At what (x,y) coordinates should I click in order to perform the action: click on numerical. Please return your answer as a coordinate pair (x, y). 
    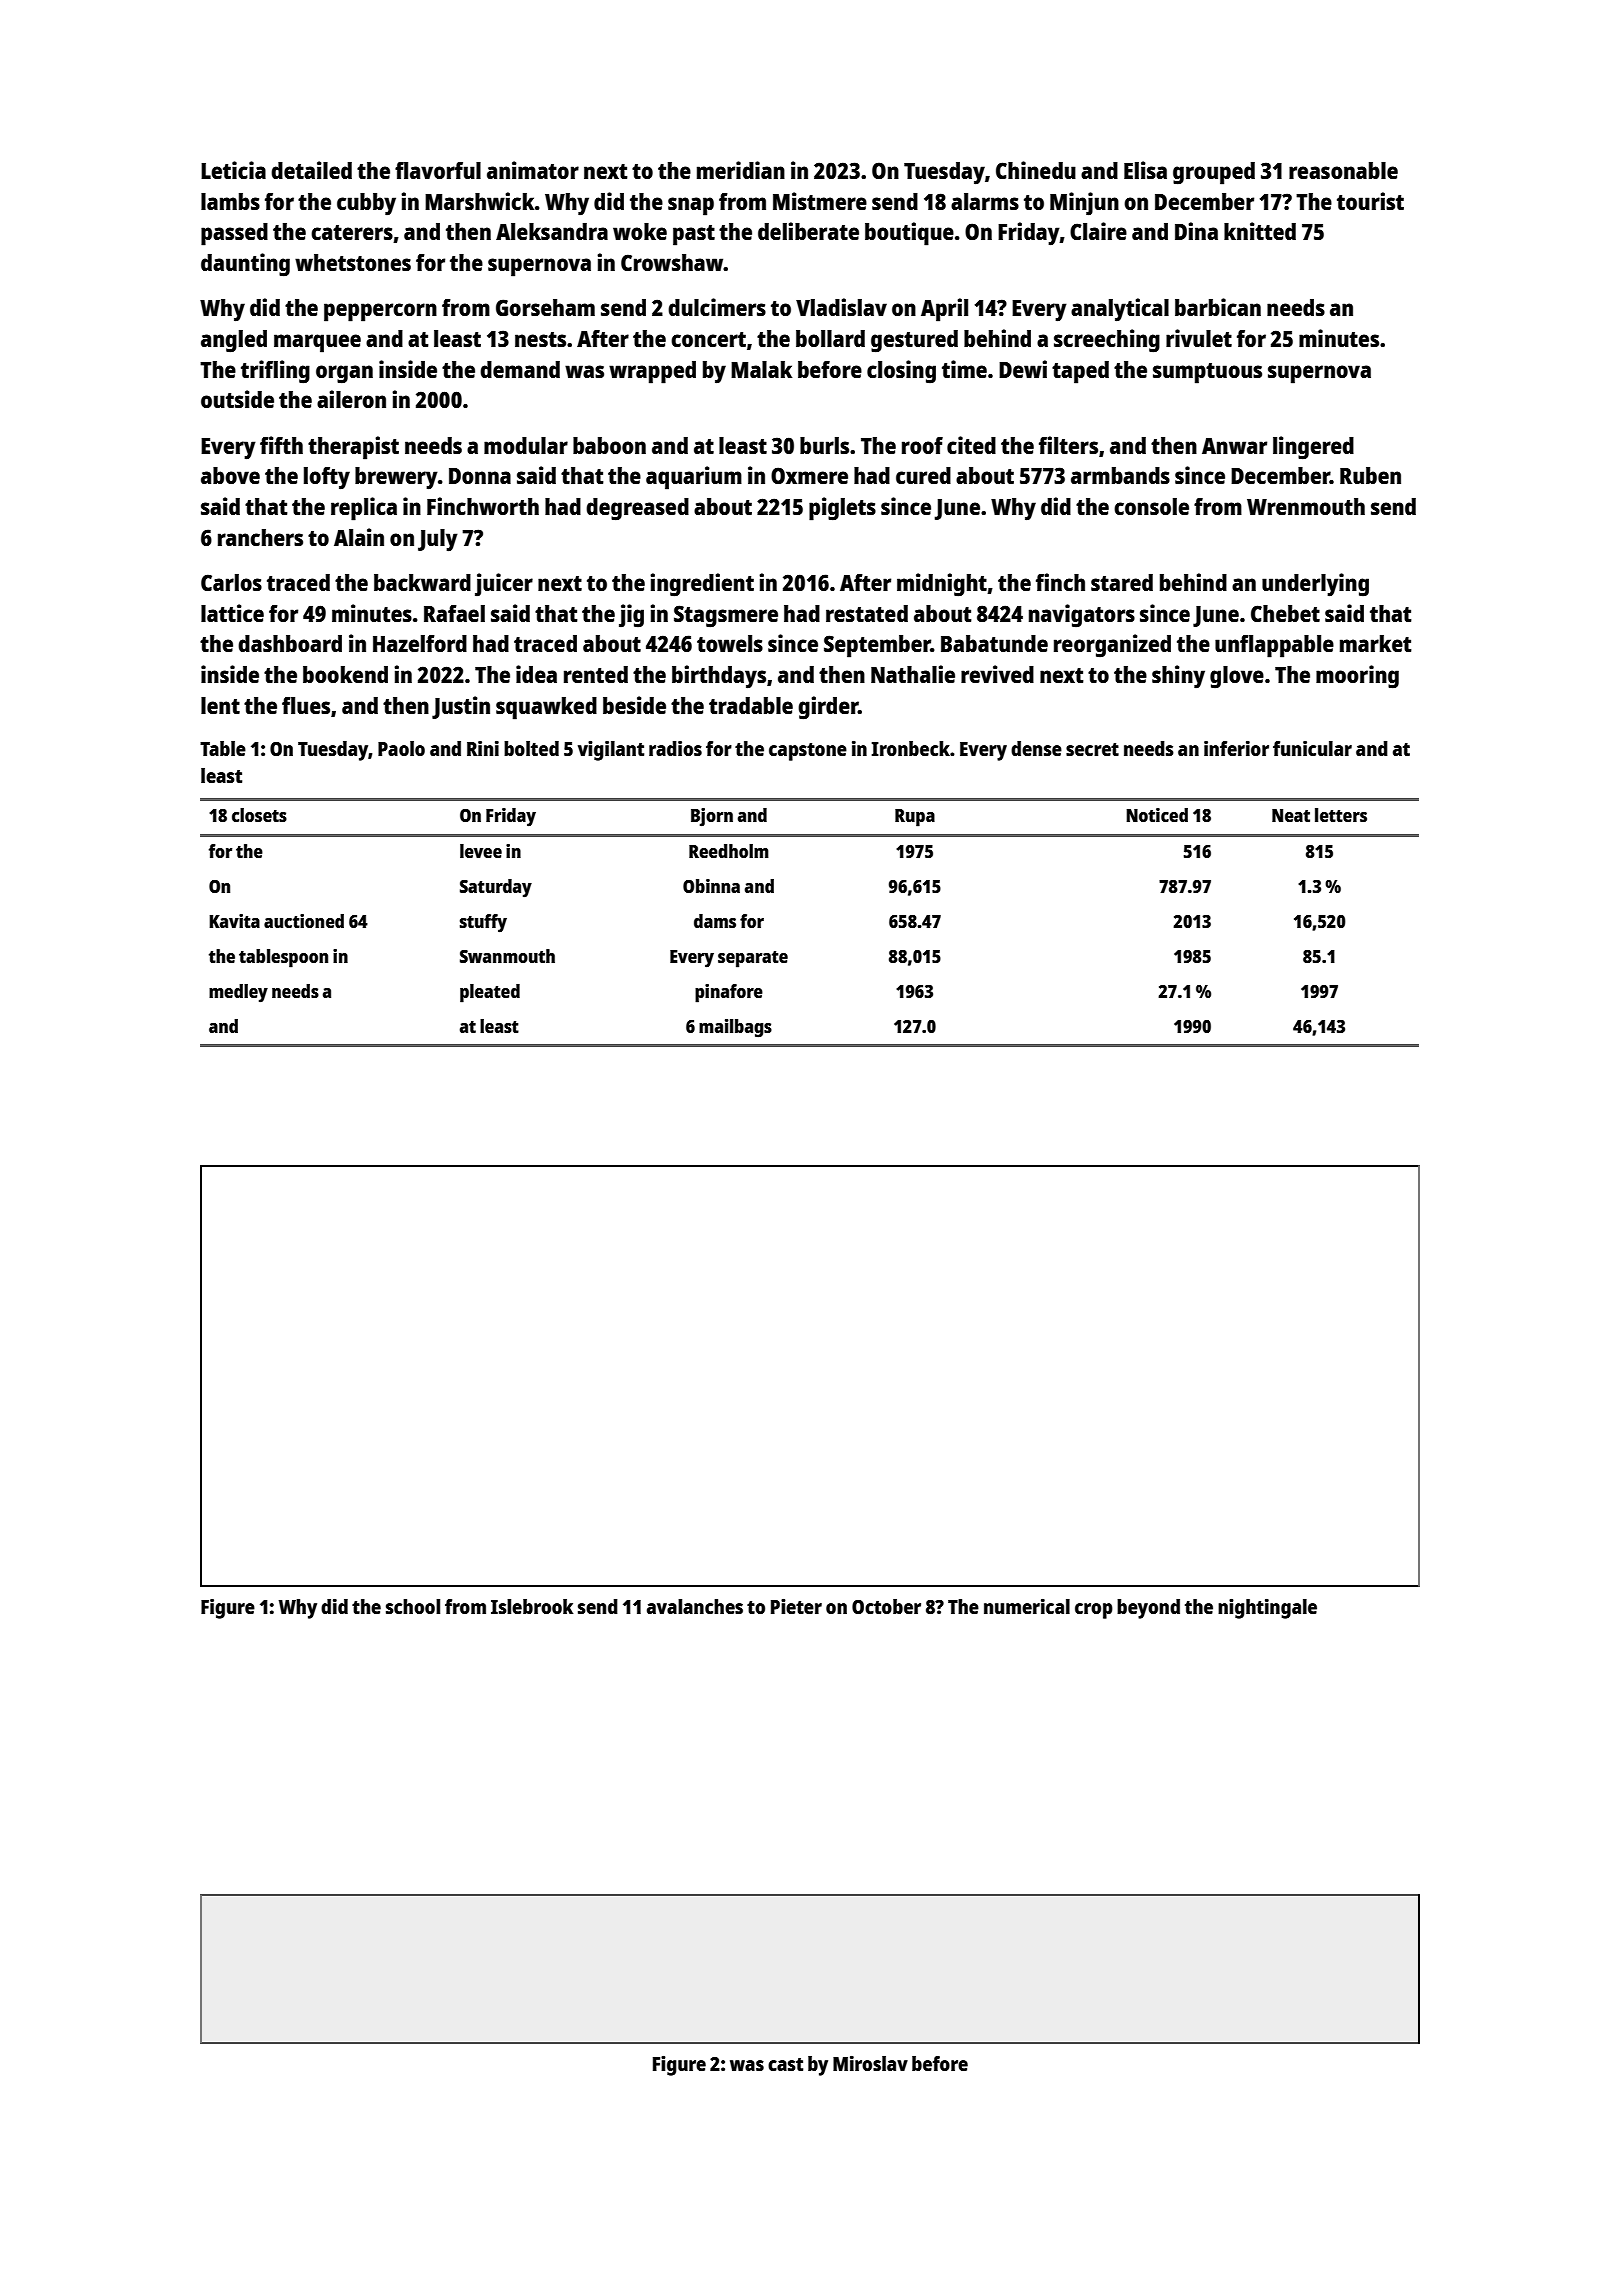
    Looking at the image, I should click on (1027, 1606).
